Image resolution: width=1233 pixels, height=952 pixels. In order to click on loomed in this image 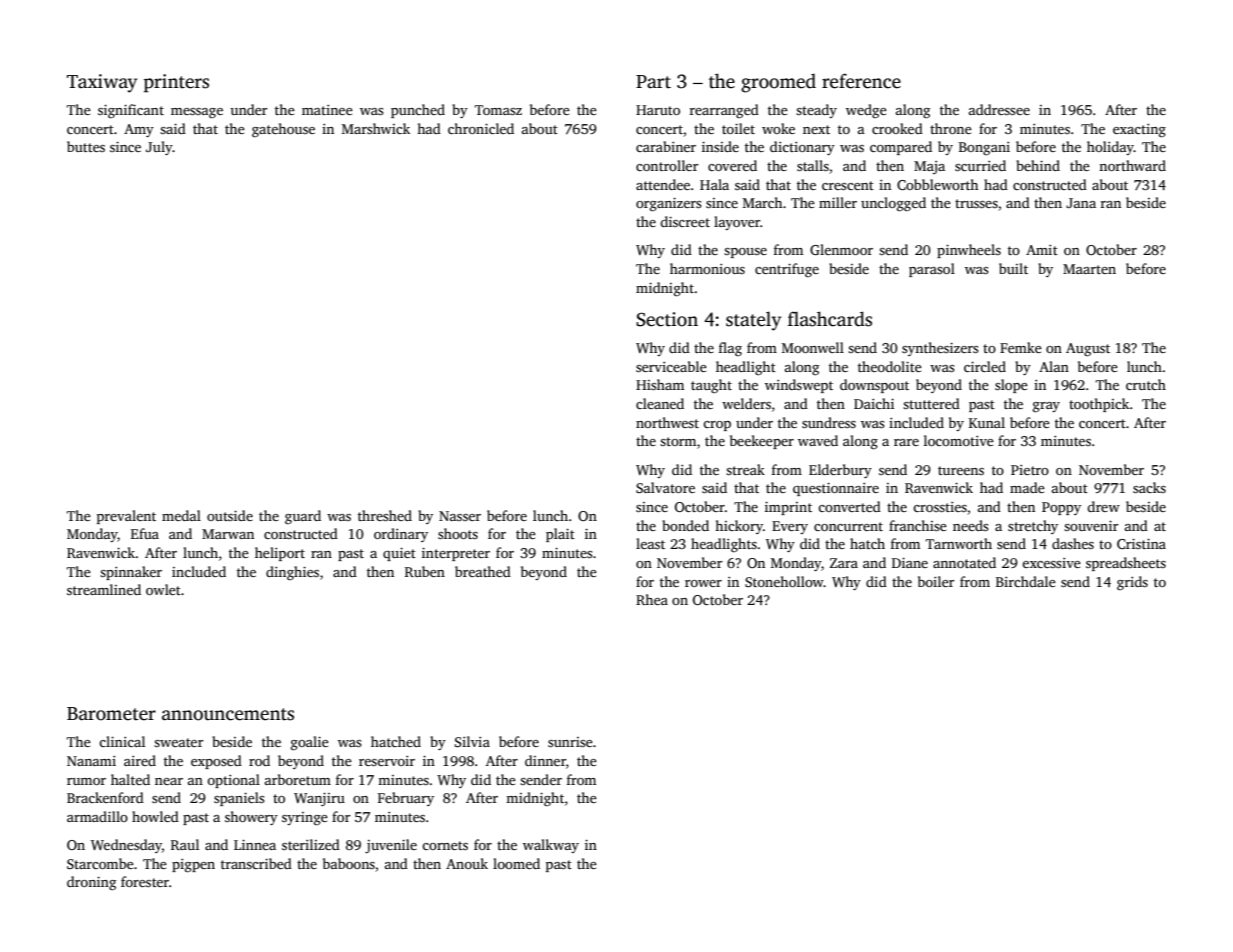, I will do `click(516, 863)`.
